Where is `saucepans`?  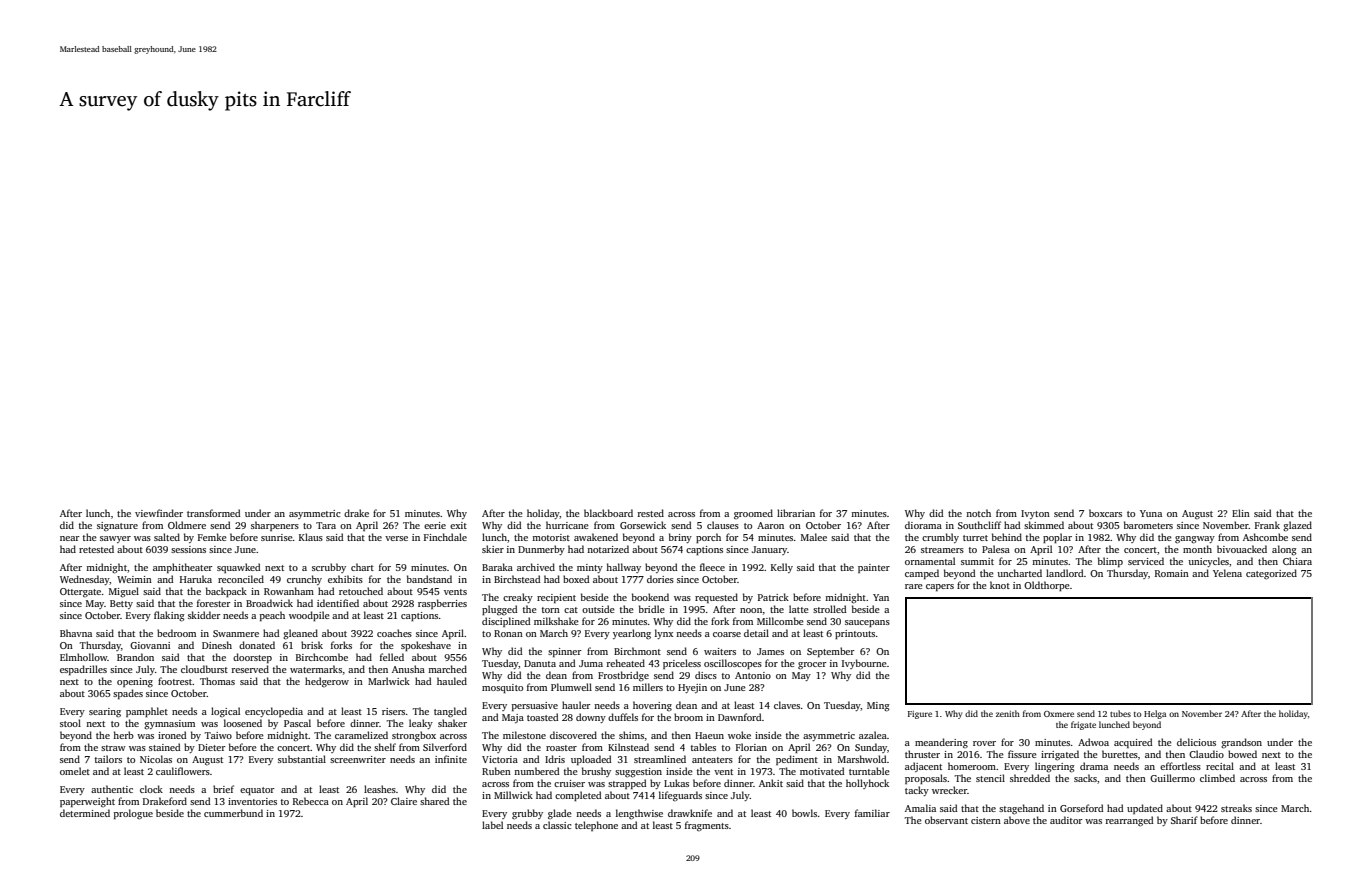
saucepans is located at coordinates (867, 623).
